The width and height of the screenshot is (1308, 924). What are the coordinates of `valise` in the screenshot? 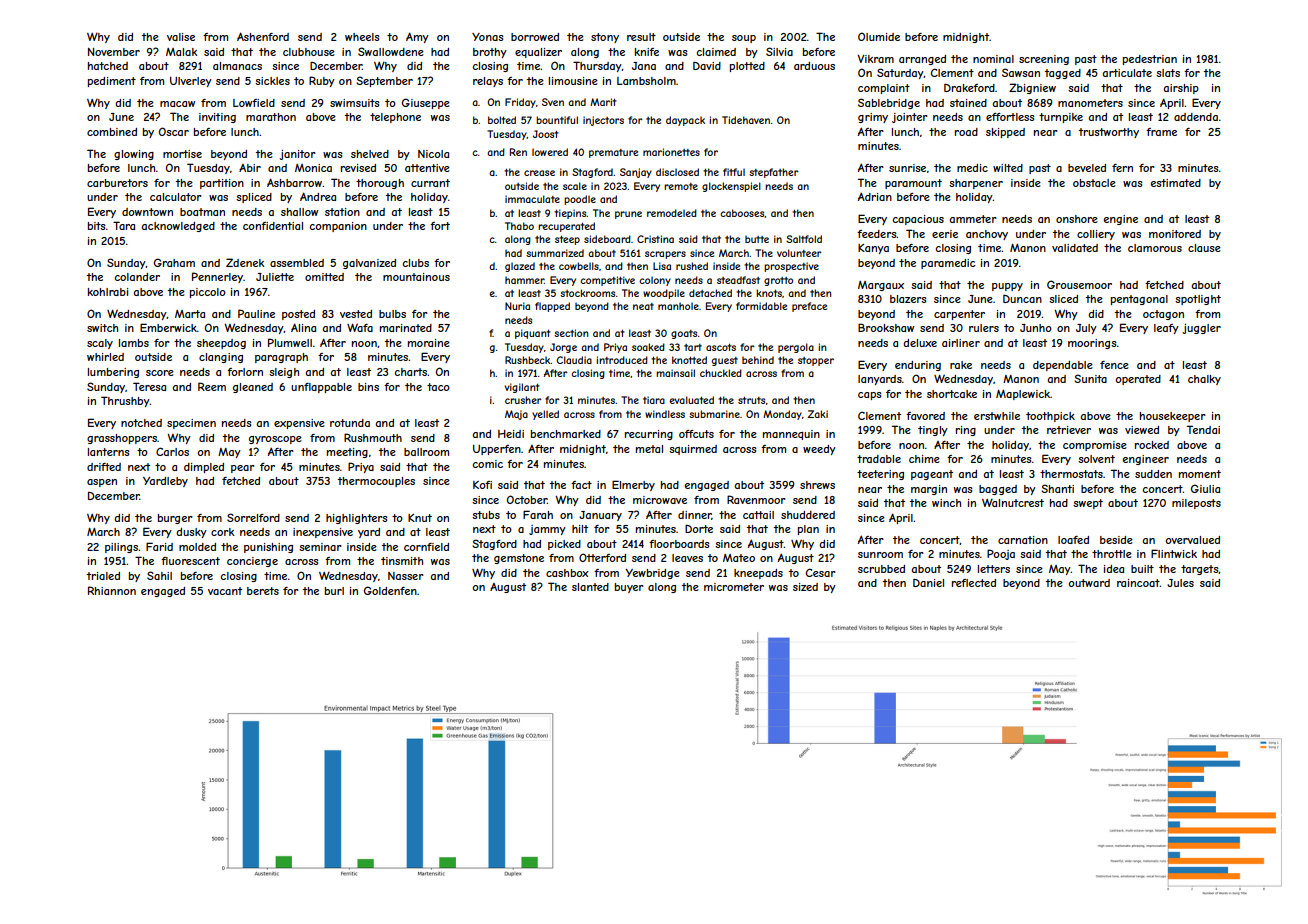 It's located at (181, 37).
